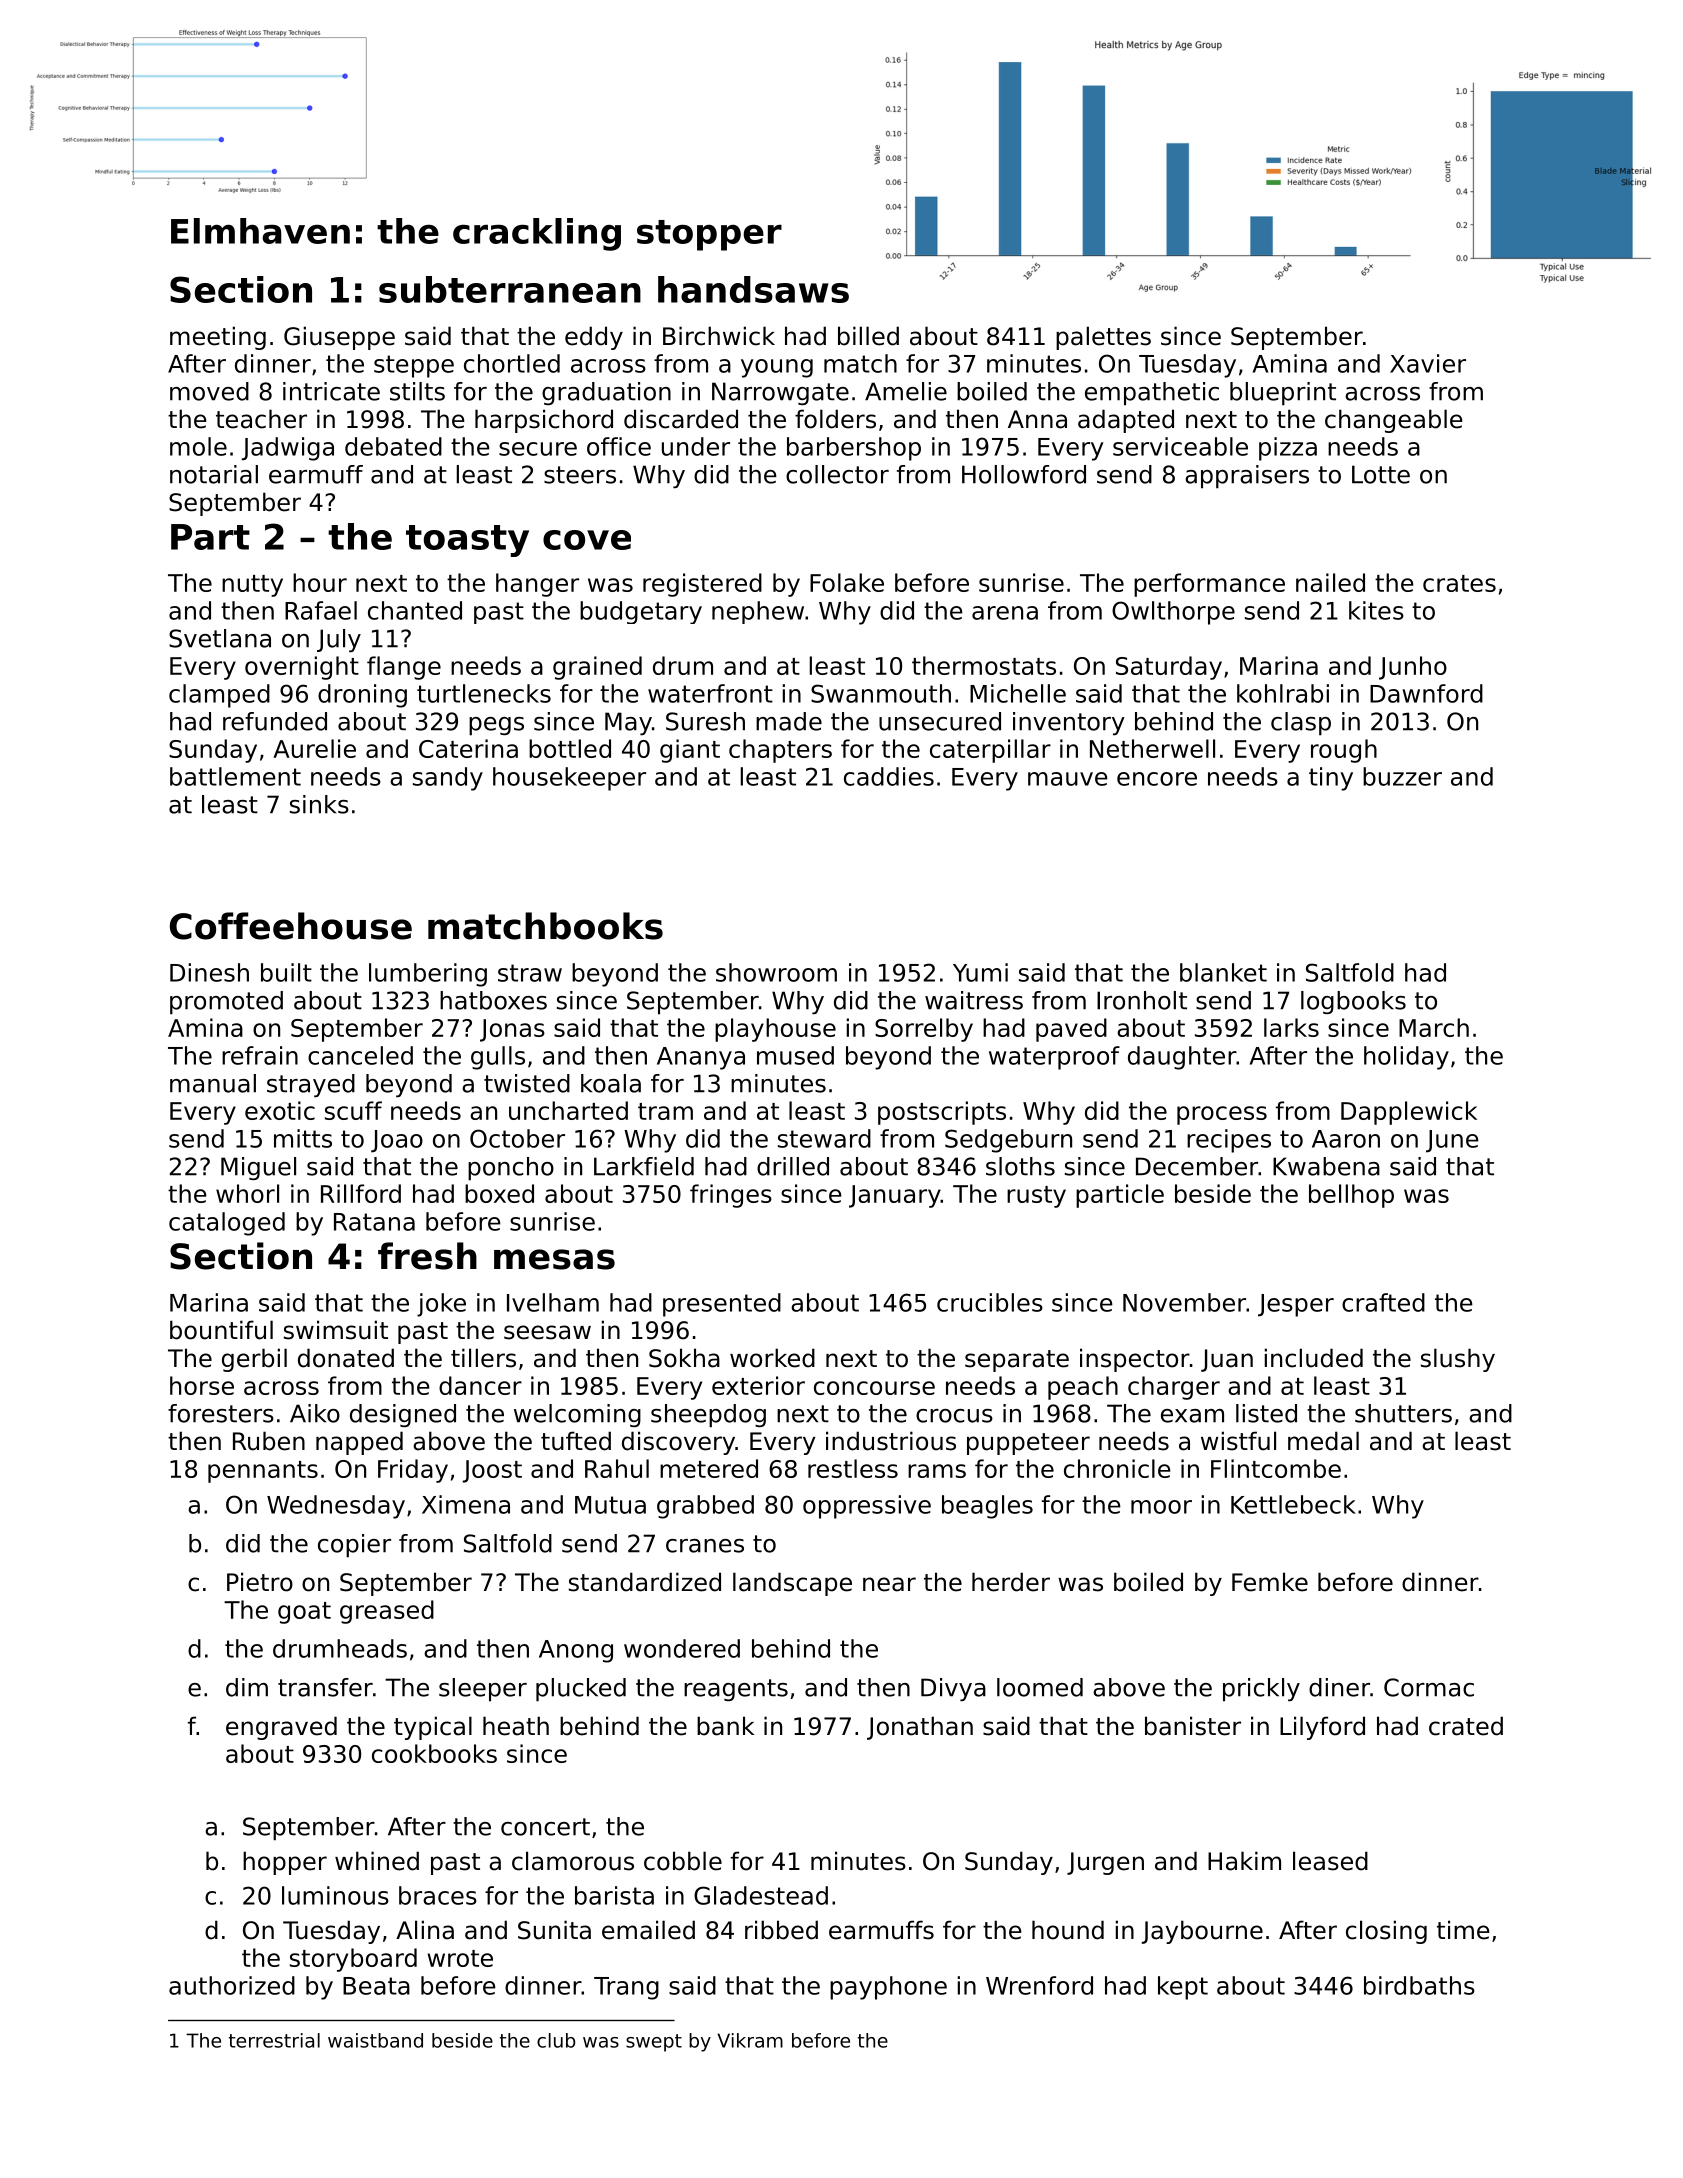  What do you see at coordinates (339, 338) in the page?
I see `Giuseppe` at bounding box center [339, 338].
